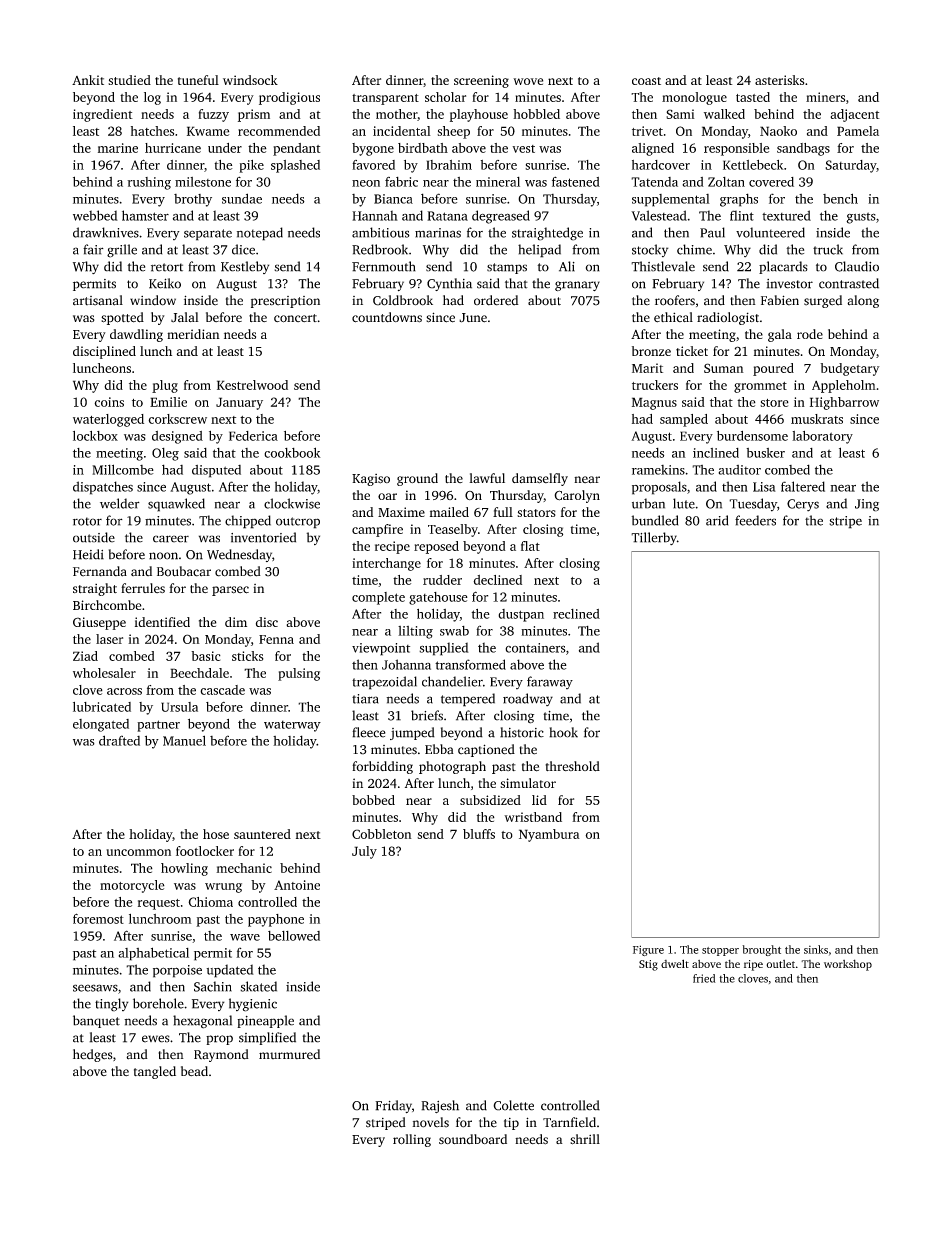 The width and height of the screenshot is (952, 1233). I want to click on tangled, so click(155, 1072).
